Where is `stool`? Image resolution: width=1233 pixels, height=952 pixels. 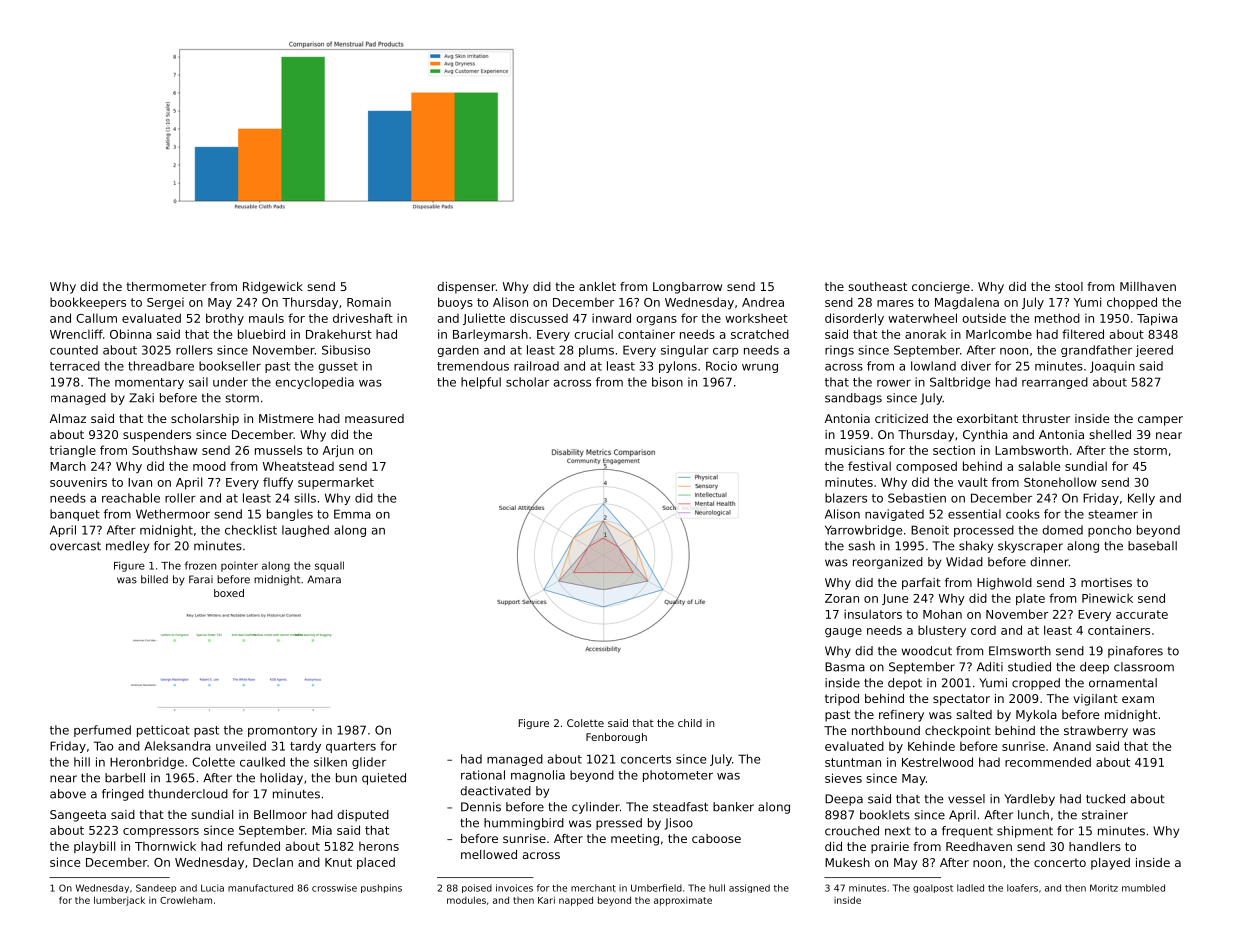
stool is located at coordinates (1069, 286).
